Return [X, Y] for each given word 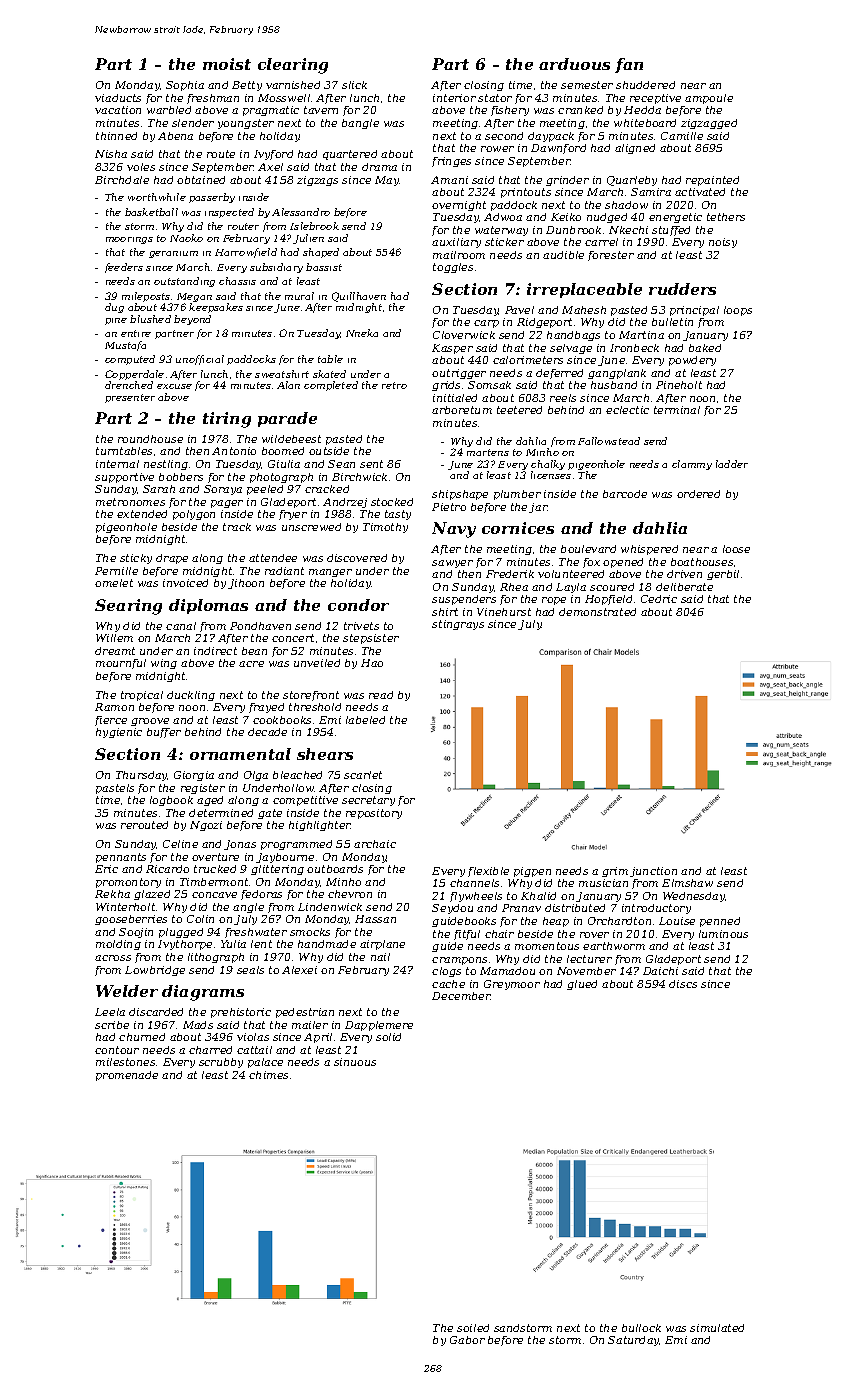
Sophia [185, 86]
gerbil [723, 575]
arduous [574, 64]
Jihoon [246, 584]
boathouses [702, 562]
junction [653, 872]
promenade [127, 1076]
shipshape [460, 495]
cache [448, 984]
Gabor [467, 1340]
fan [629, 65]
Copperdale [134, 375]
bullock [641, 1328]
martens [488, 452]
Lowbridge [155, 971]
